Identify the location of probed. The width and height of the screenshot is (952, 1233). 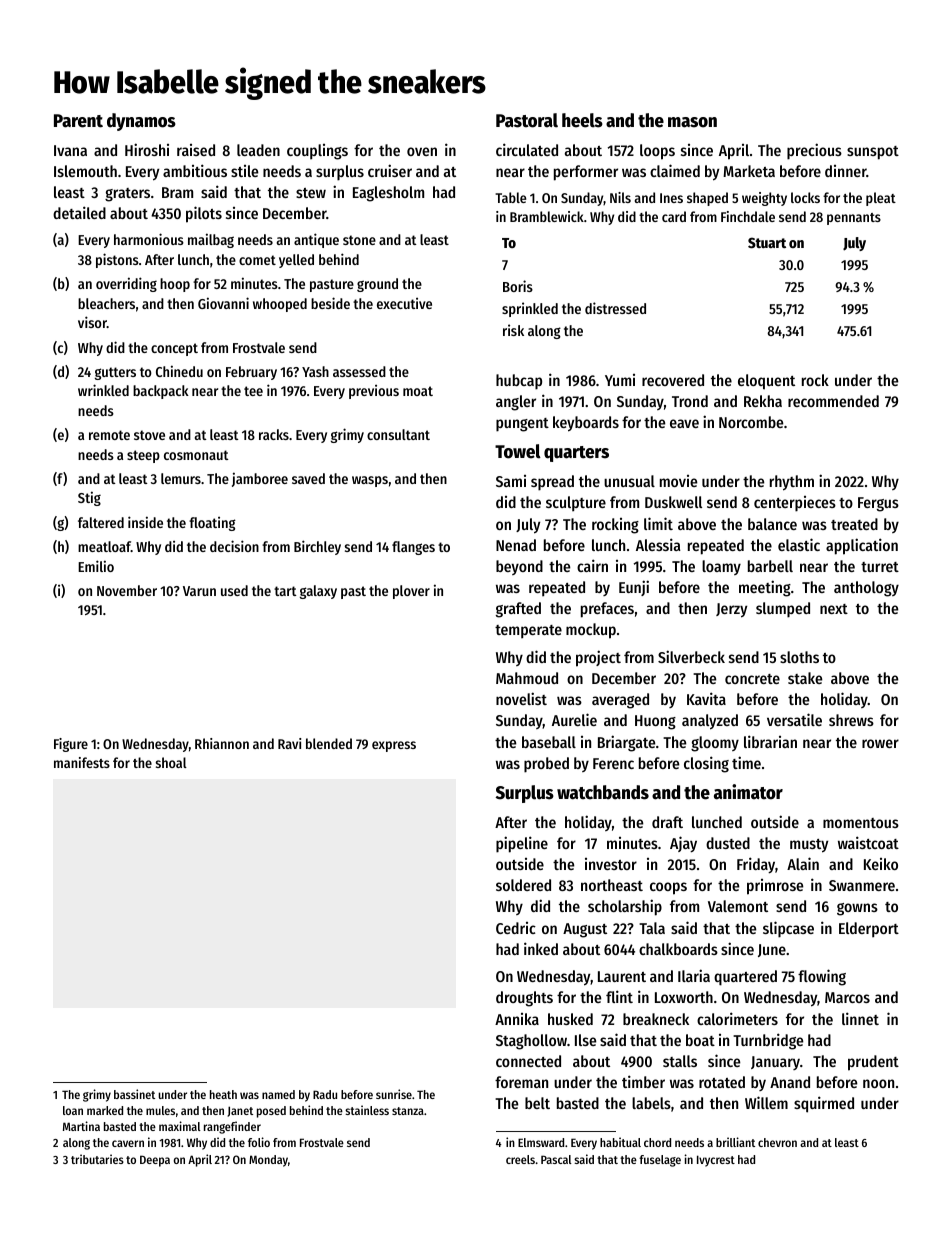
(546, 765).
